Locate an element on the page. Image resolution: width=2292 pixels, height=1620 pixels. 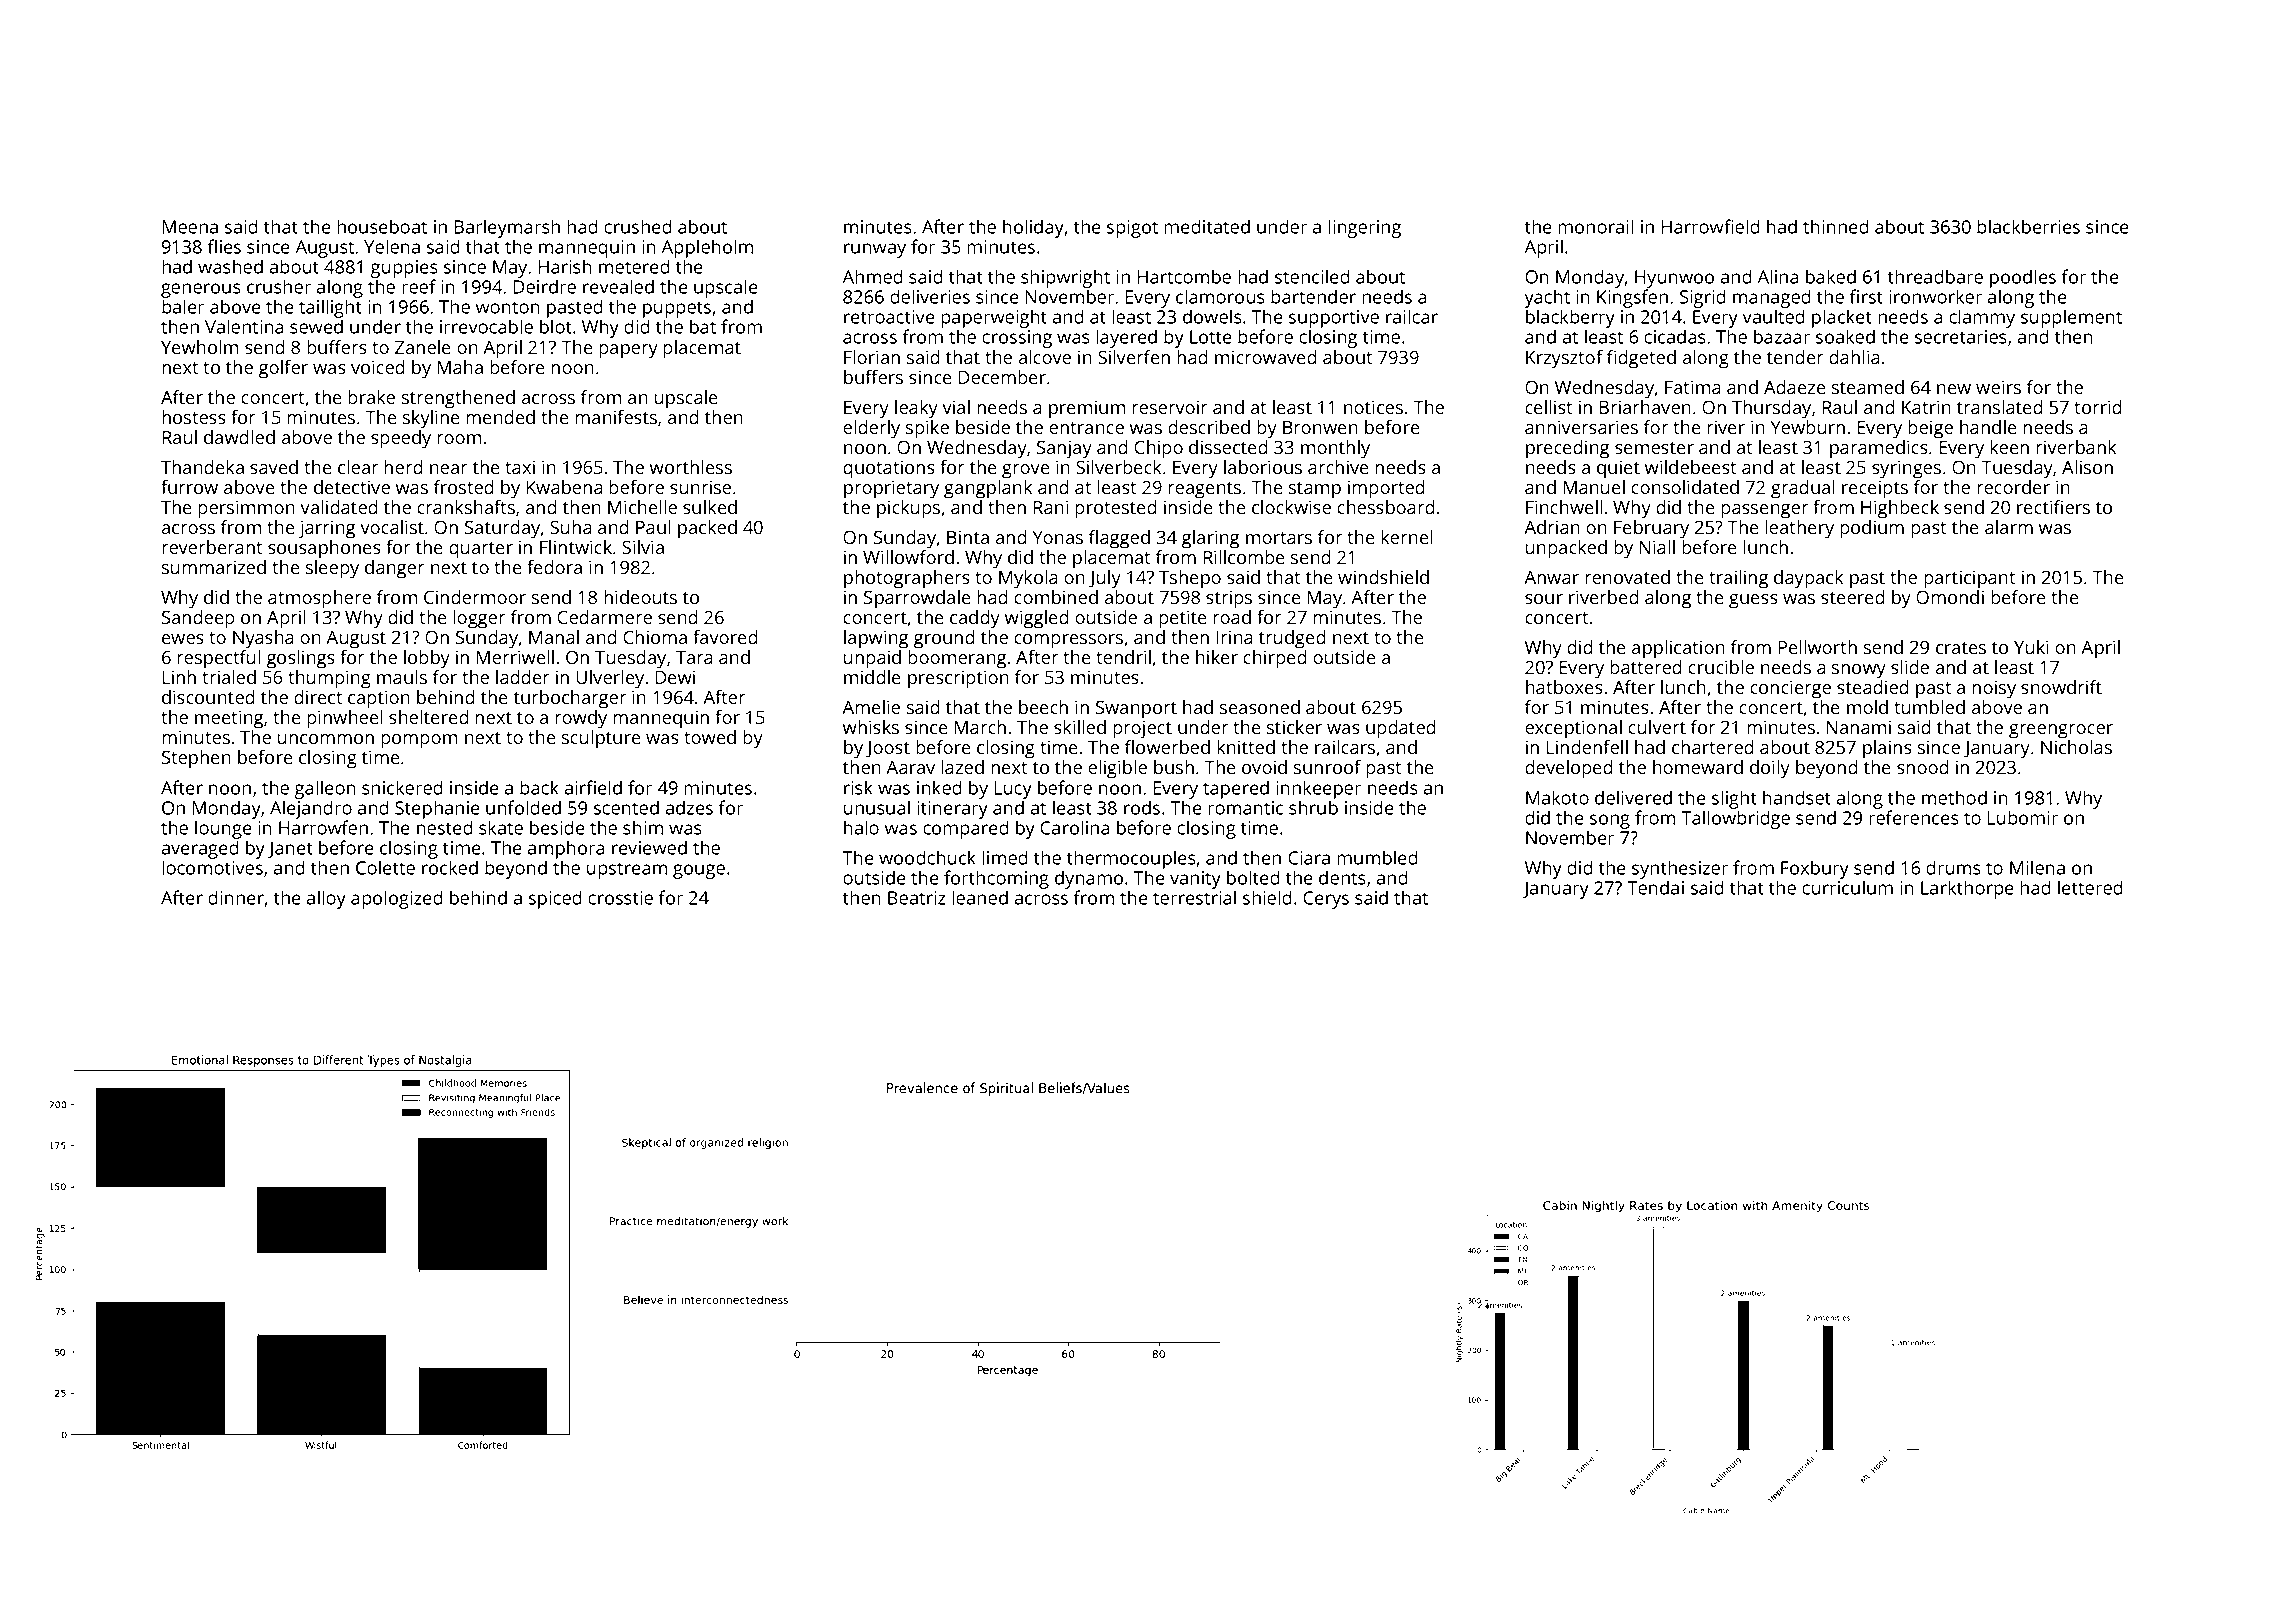
dinner is located at coordinates (236, 897).
